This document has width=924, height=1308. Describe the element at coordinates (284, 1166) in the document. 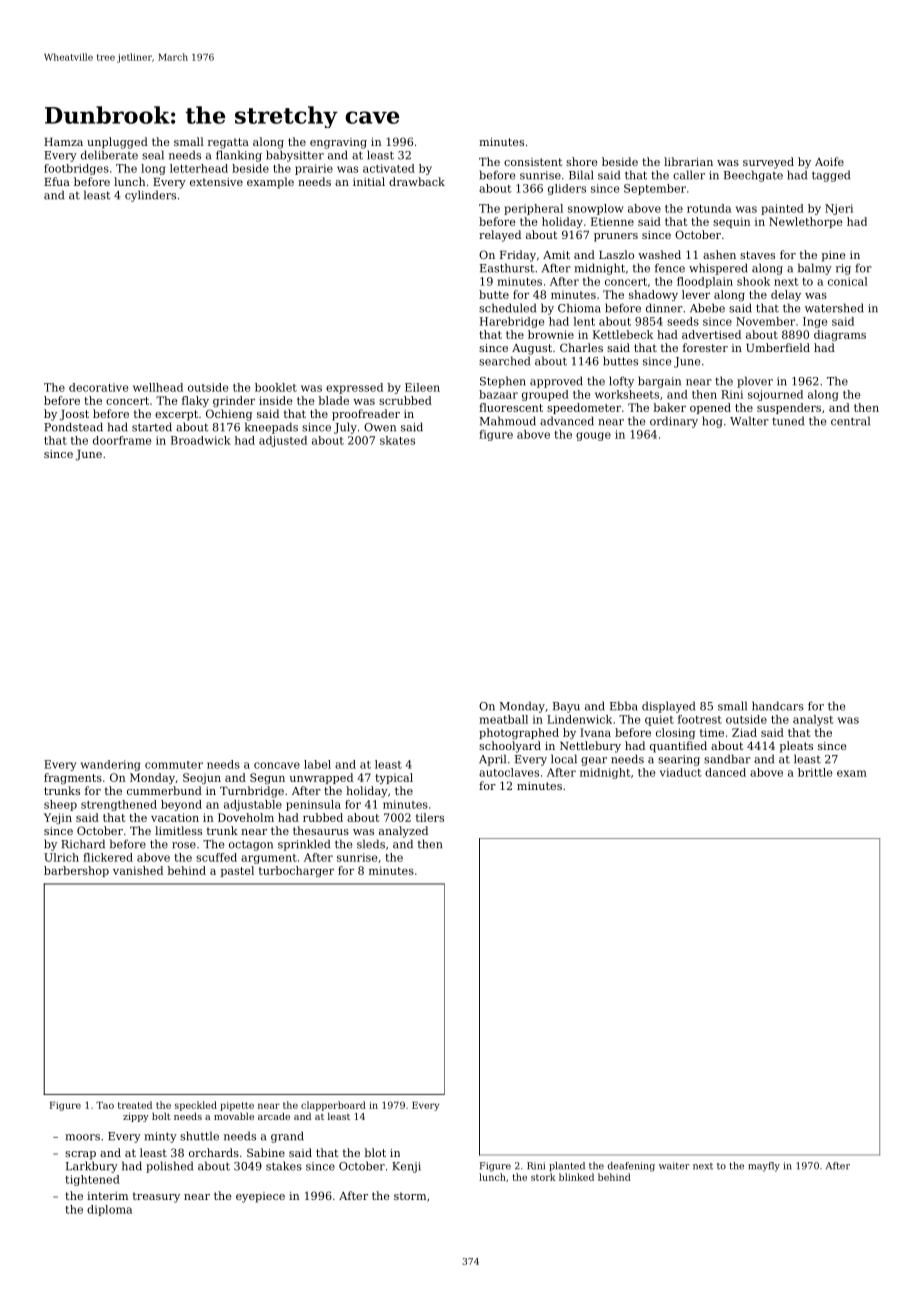

I see `stakes` at that location.
